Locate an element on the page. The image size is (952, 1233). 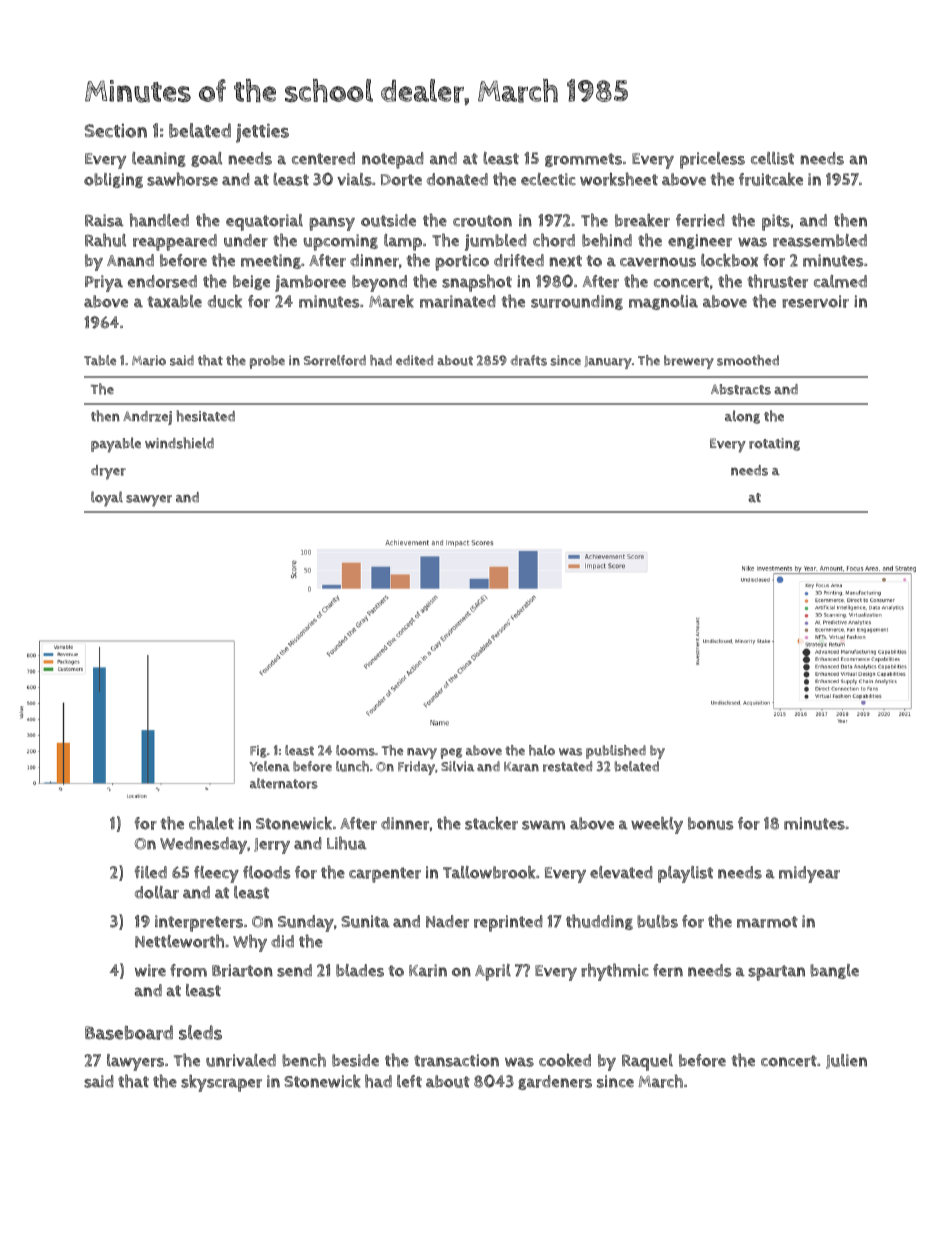
Andrzej is located at coordinates (147, 418).
